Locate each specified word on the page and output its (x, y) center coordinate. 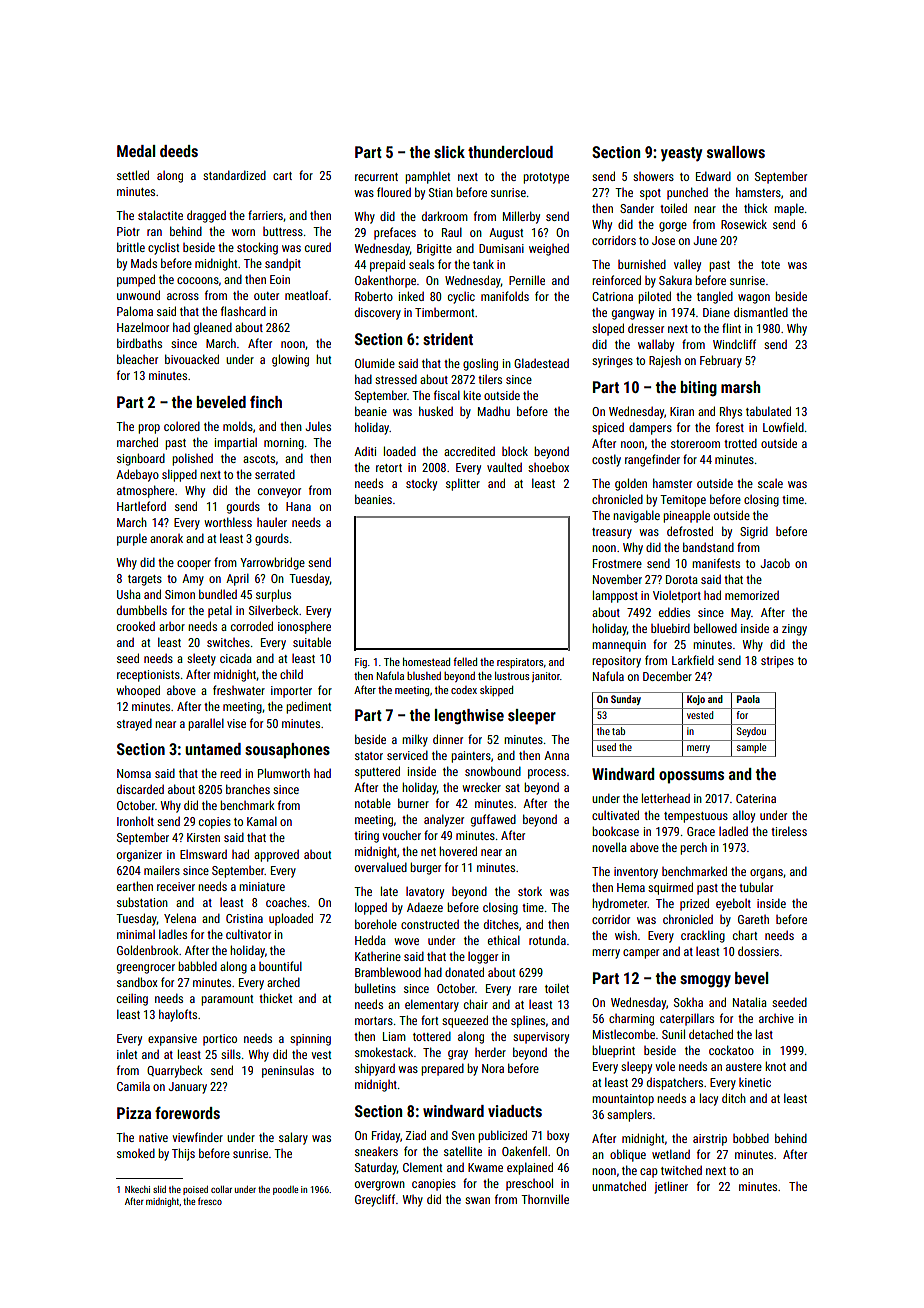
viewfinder (198, 1137)
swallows (736, 152)
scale (770, 483)
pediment (308, 707)
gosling (480, 364)
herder (490, 1052)
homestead (426, 662)
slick (449, 152)
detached (711, 1034)
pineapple (686, 517)
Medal (136, 151)
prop (149, 429)
